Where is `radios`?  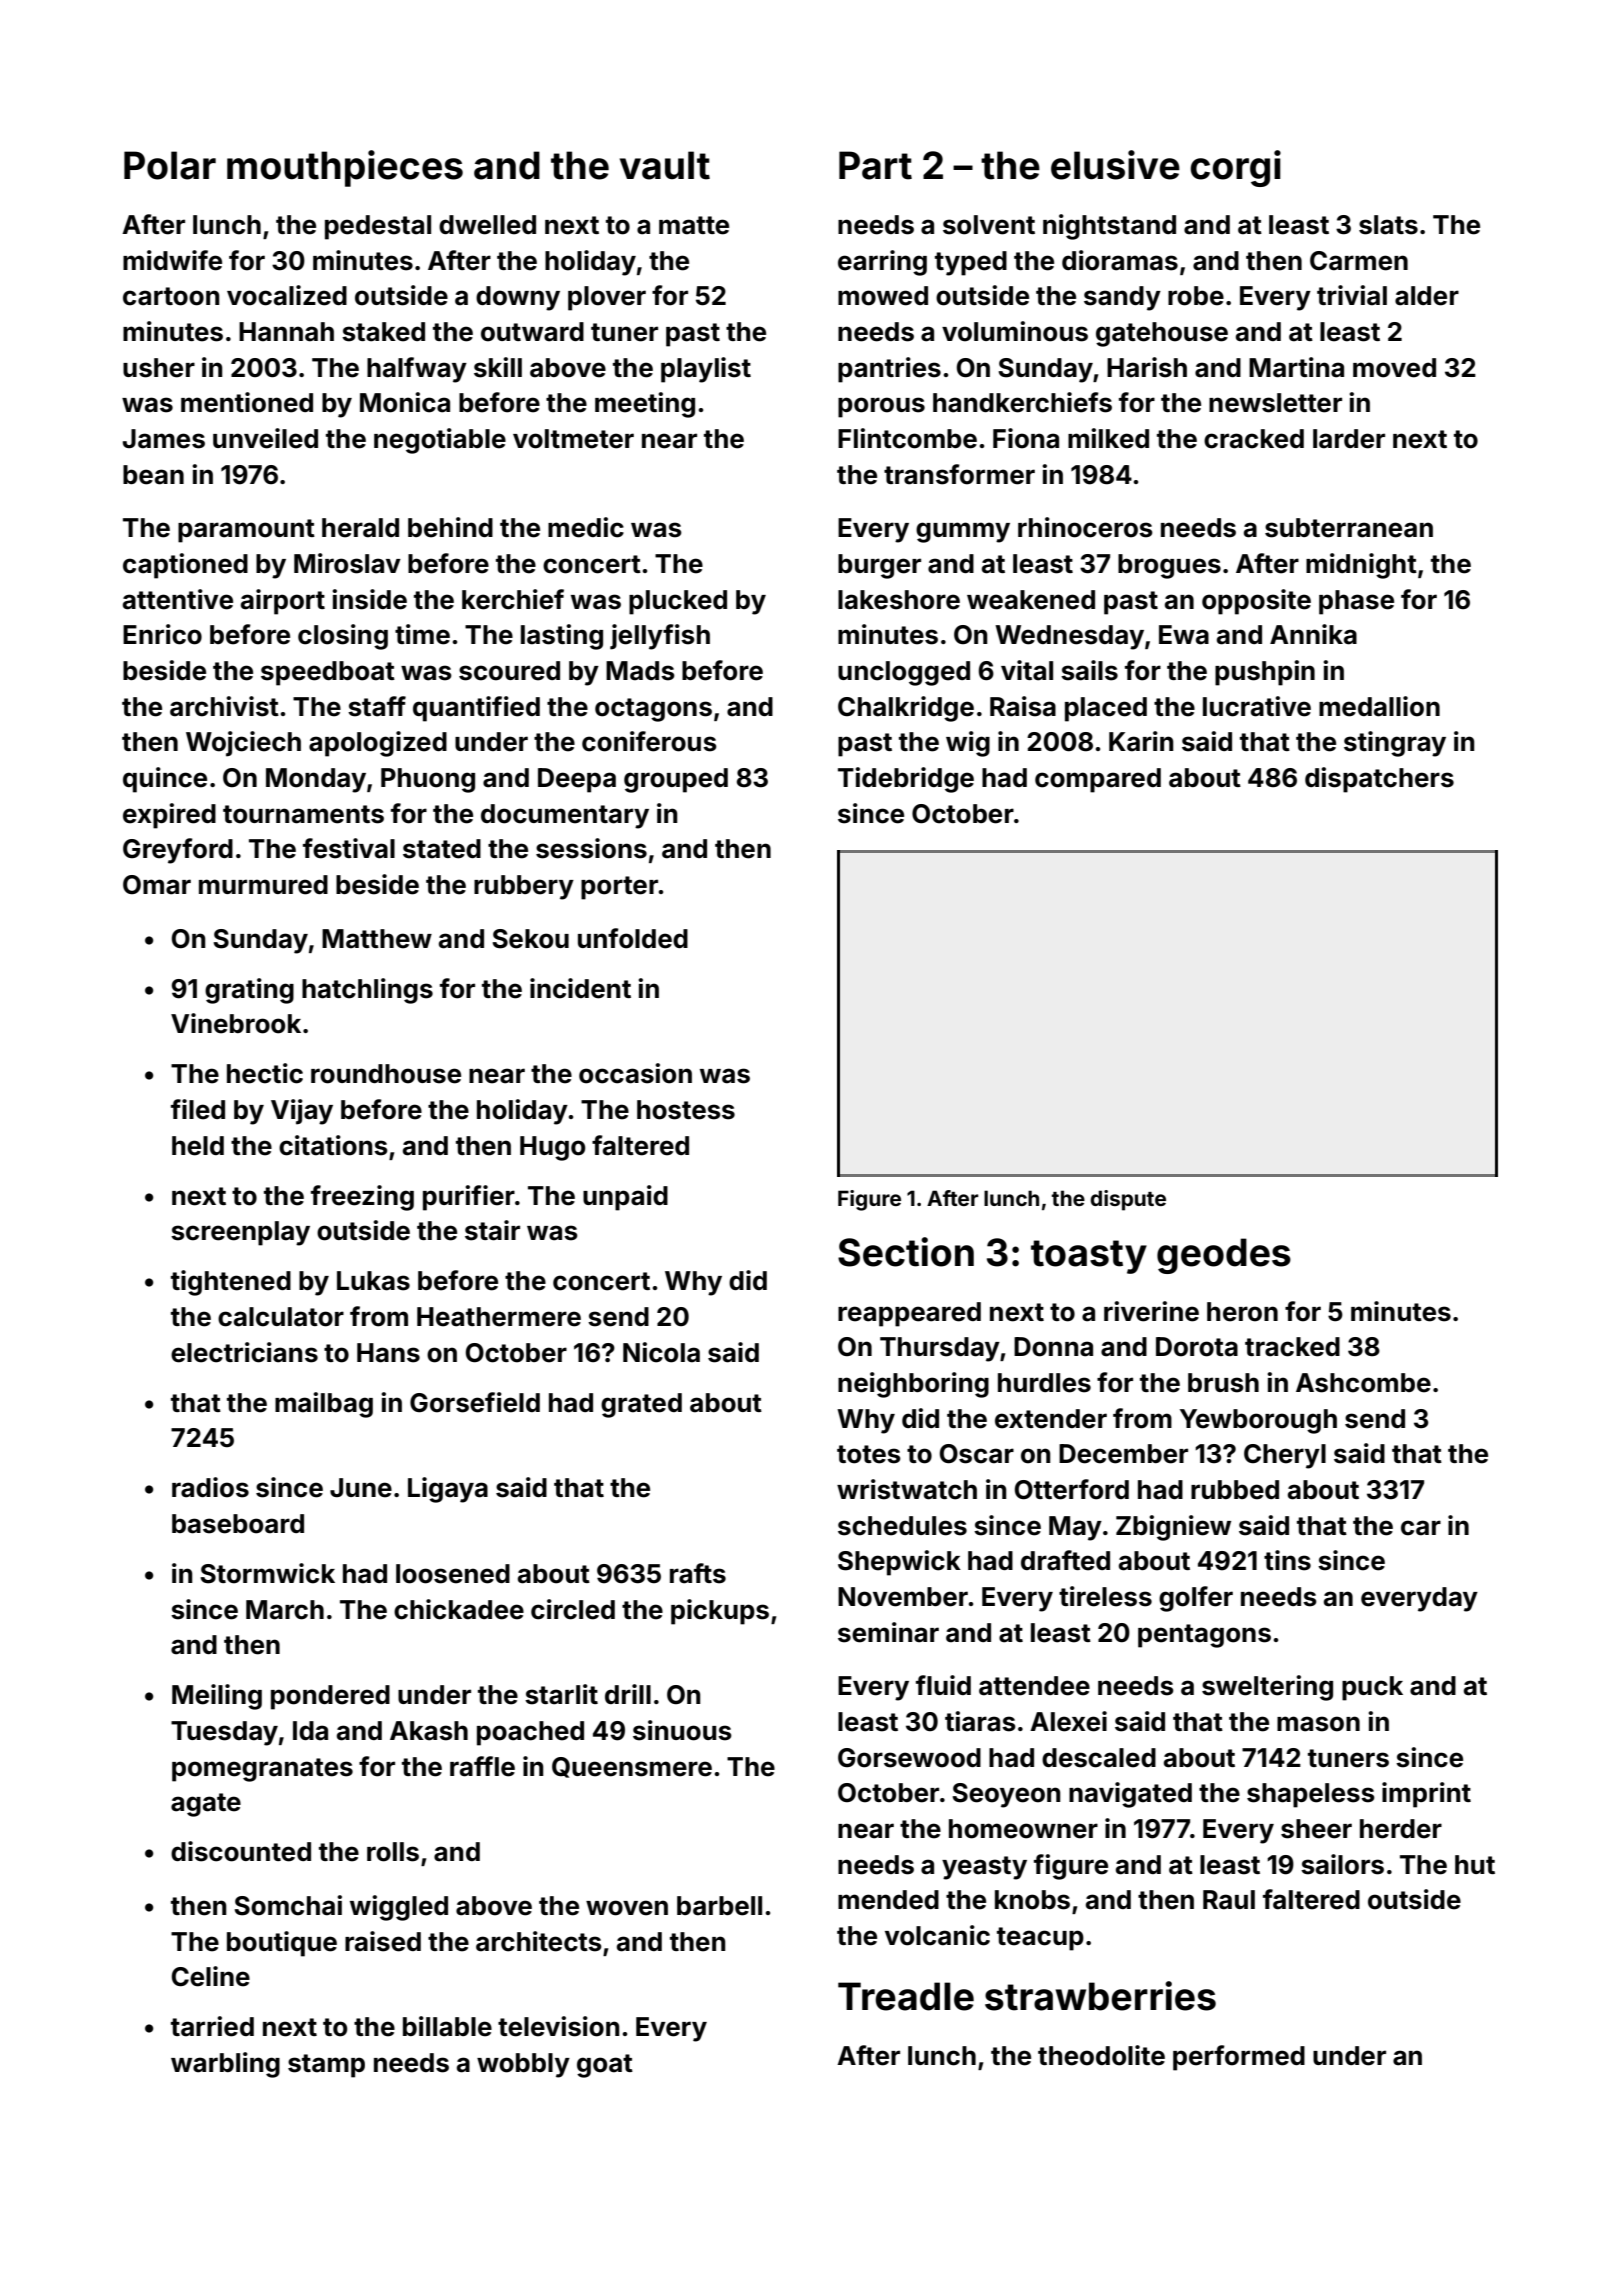
radios is located at coordinates (210, 1487).
